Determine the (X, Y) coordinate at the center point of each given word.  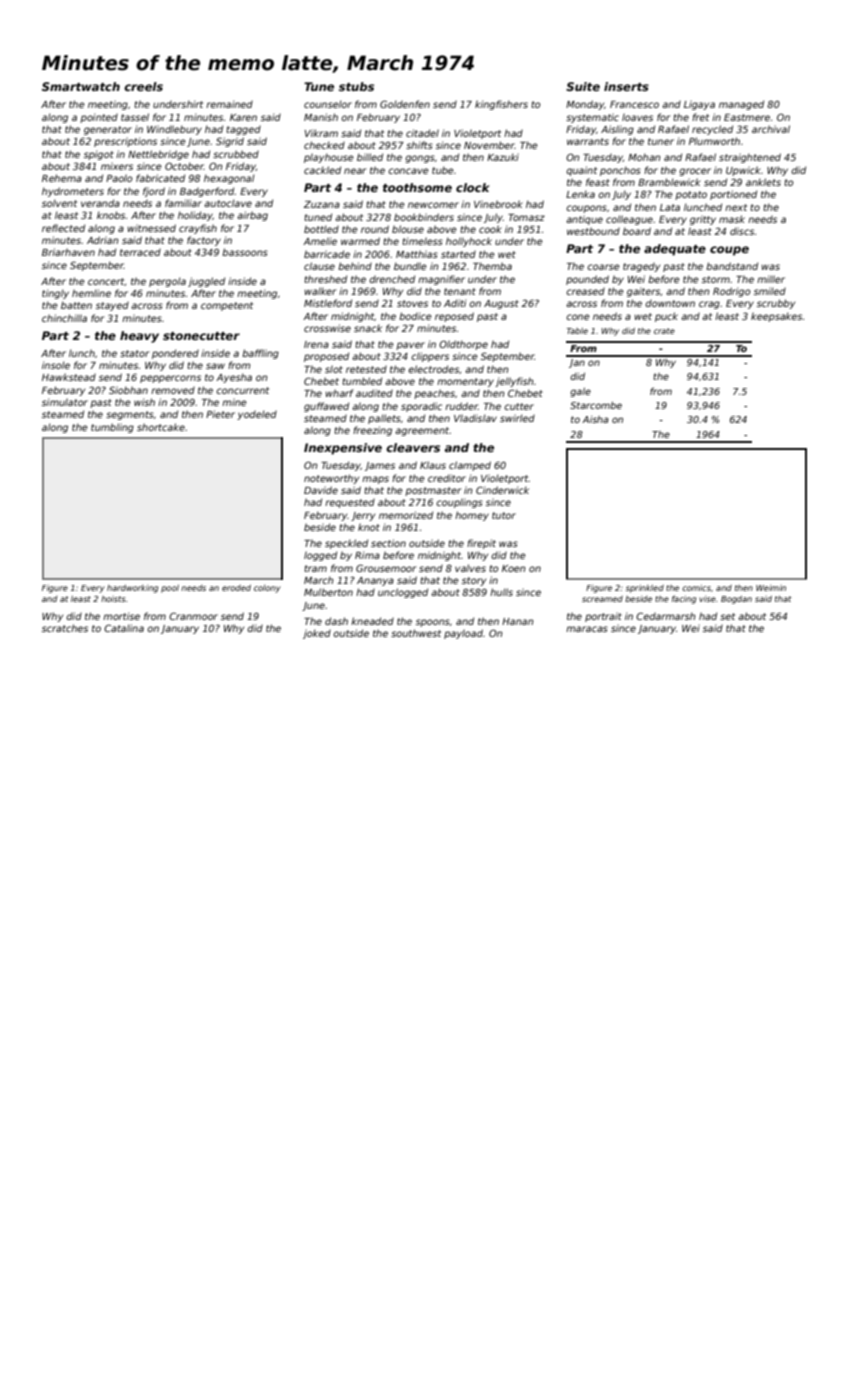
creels (143, 86)
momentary (465, 382)
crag (709, 305)
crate (664, 331)
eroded (236, 588)
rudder (461, 406)
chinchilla (64, 318)
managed (741, 105)
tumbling (112, 428)
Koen (513, 568)
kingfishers (501, 105)
